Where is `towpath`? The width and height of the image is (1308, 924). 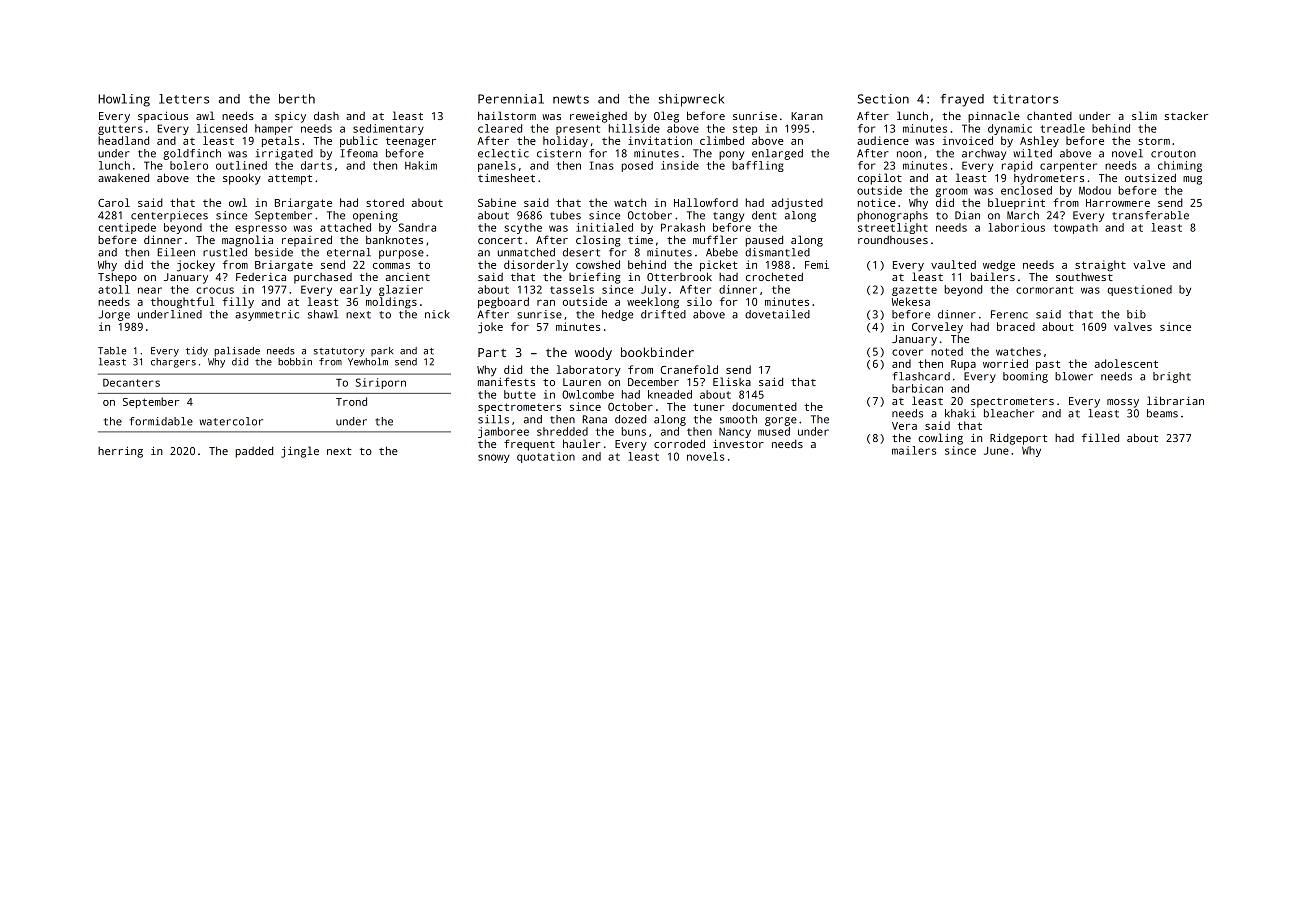
towpath is located at coordinates (1075, 228).
